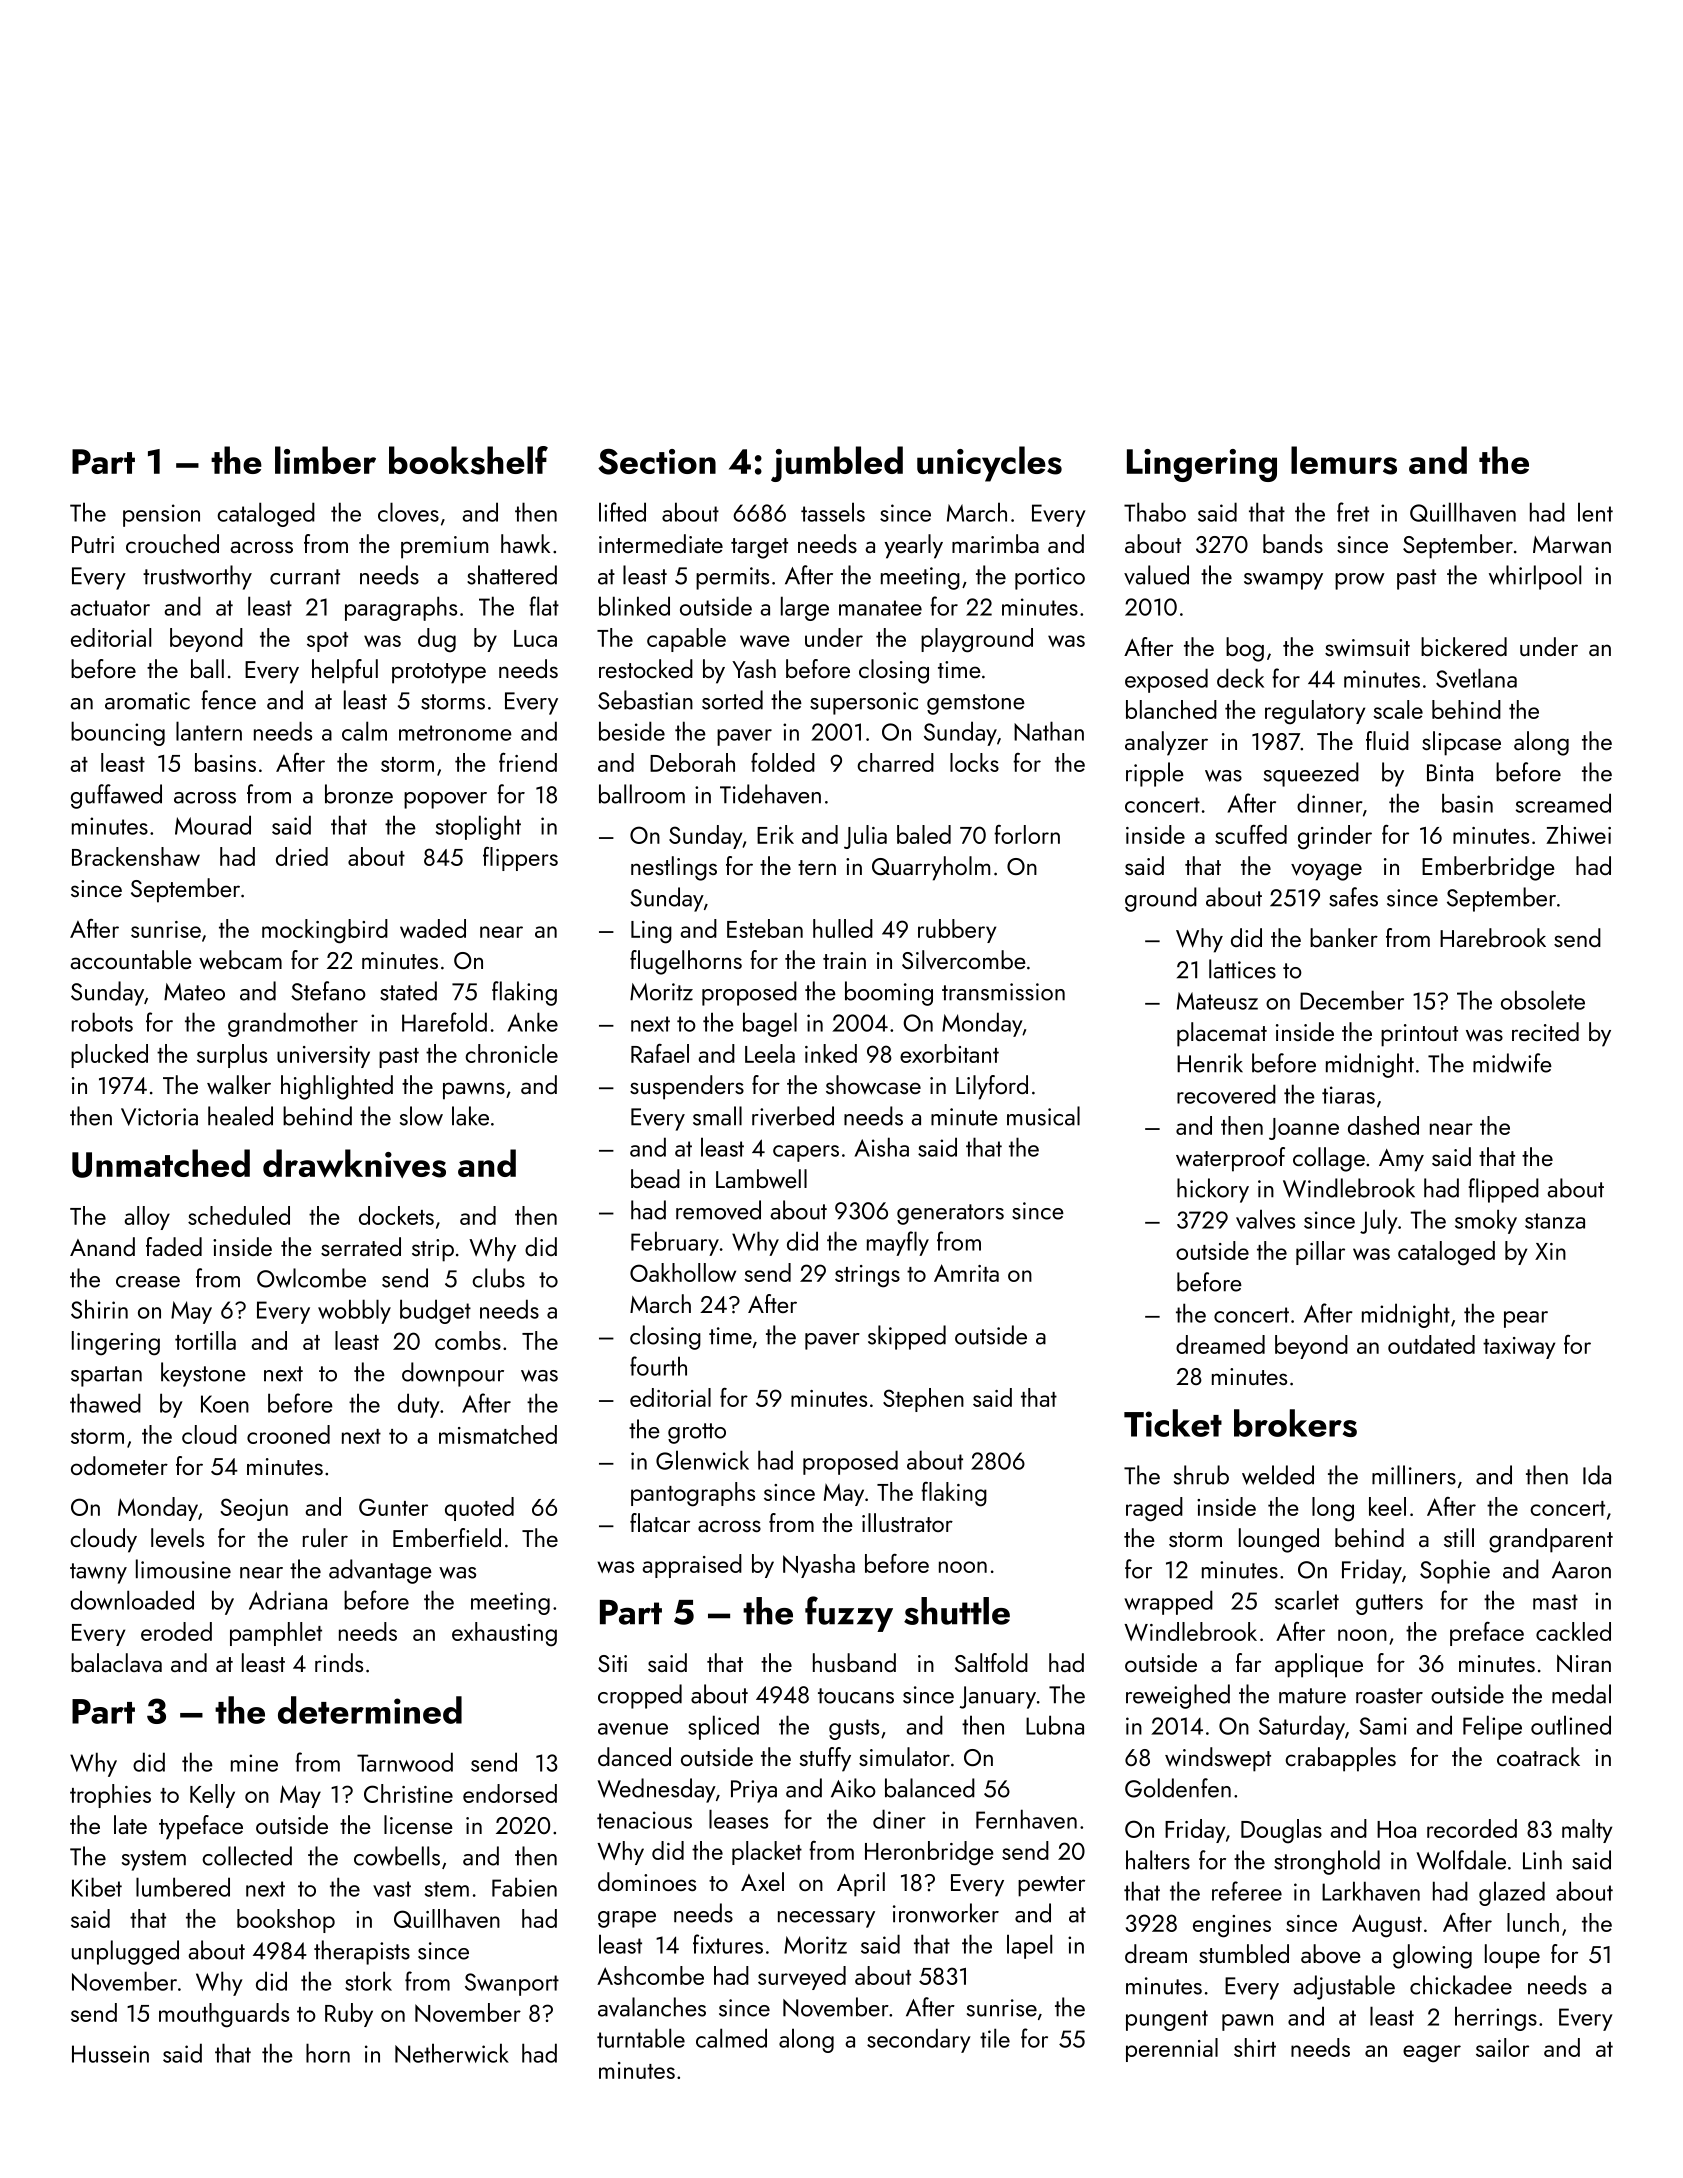 The width and height of the screenshot is (1683, 2178). I want to click on pewter, so click(1051, 1886).
